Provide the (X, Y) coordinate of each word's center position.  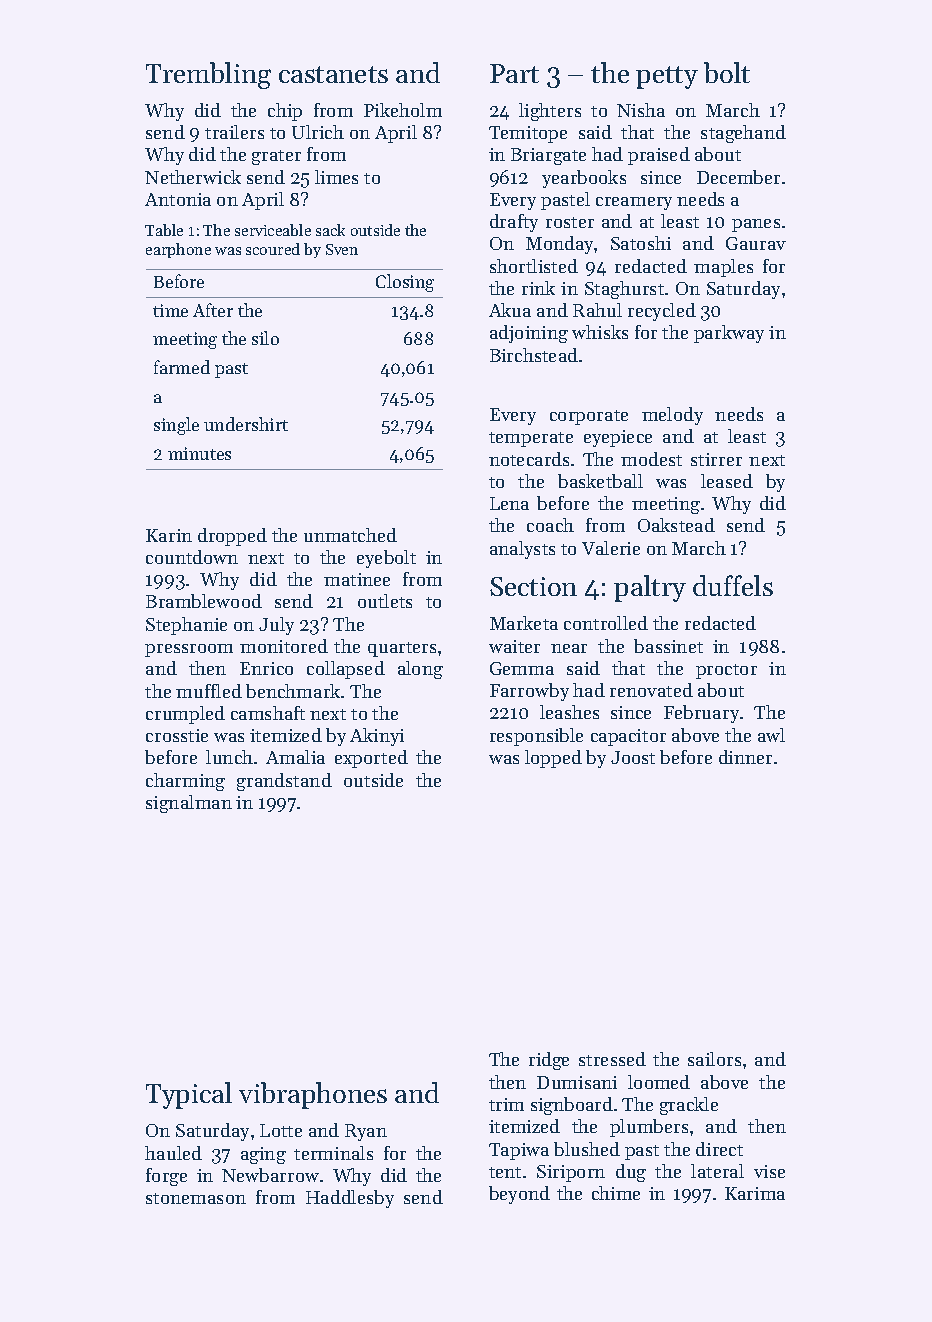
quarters (402, 649)
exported (371, 759)
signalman (189, 804)
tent (505, 1172)
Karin (169, 535)
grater (276, 157)
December (738, 177)
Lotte (281, 1130)
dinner (745, 757)
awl (771, 735)
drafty (514, 223)
